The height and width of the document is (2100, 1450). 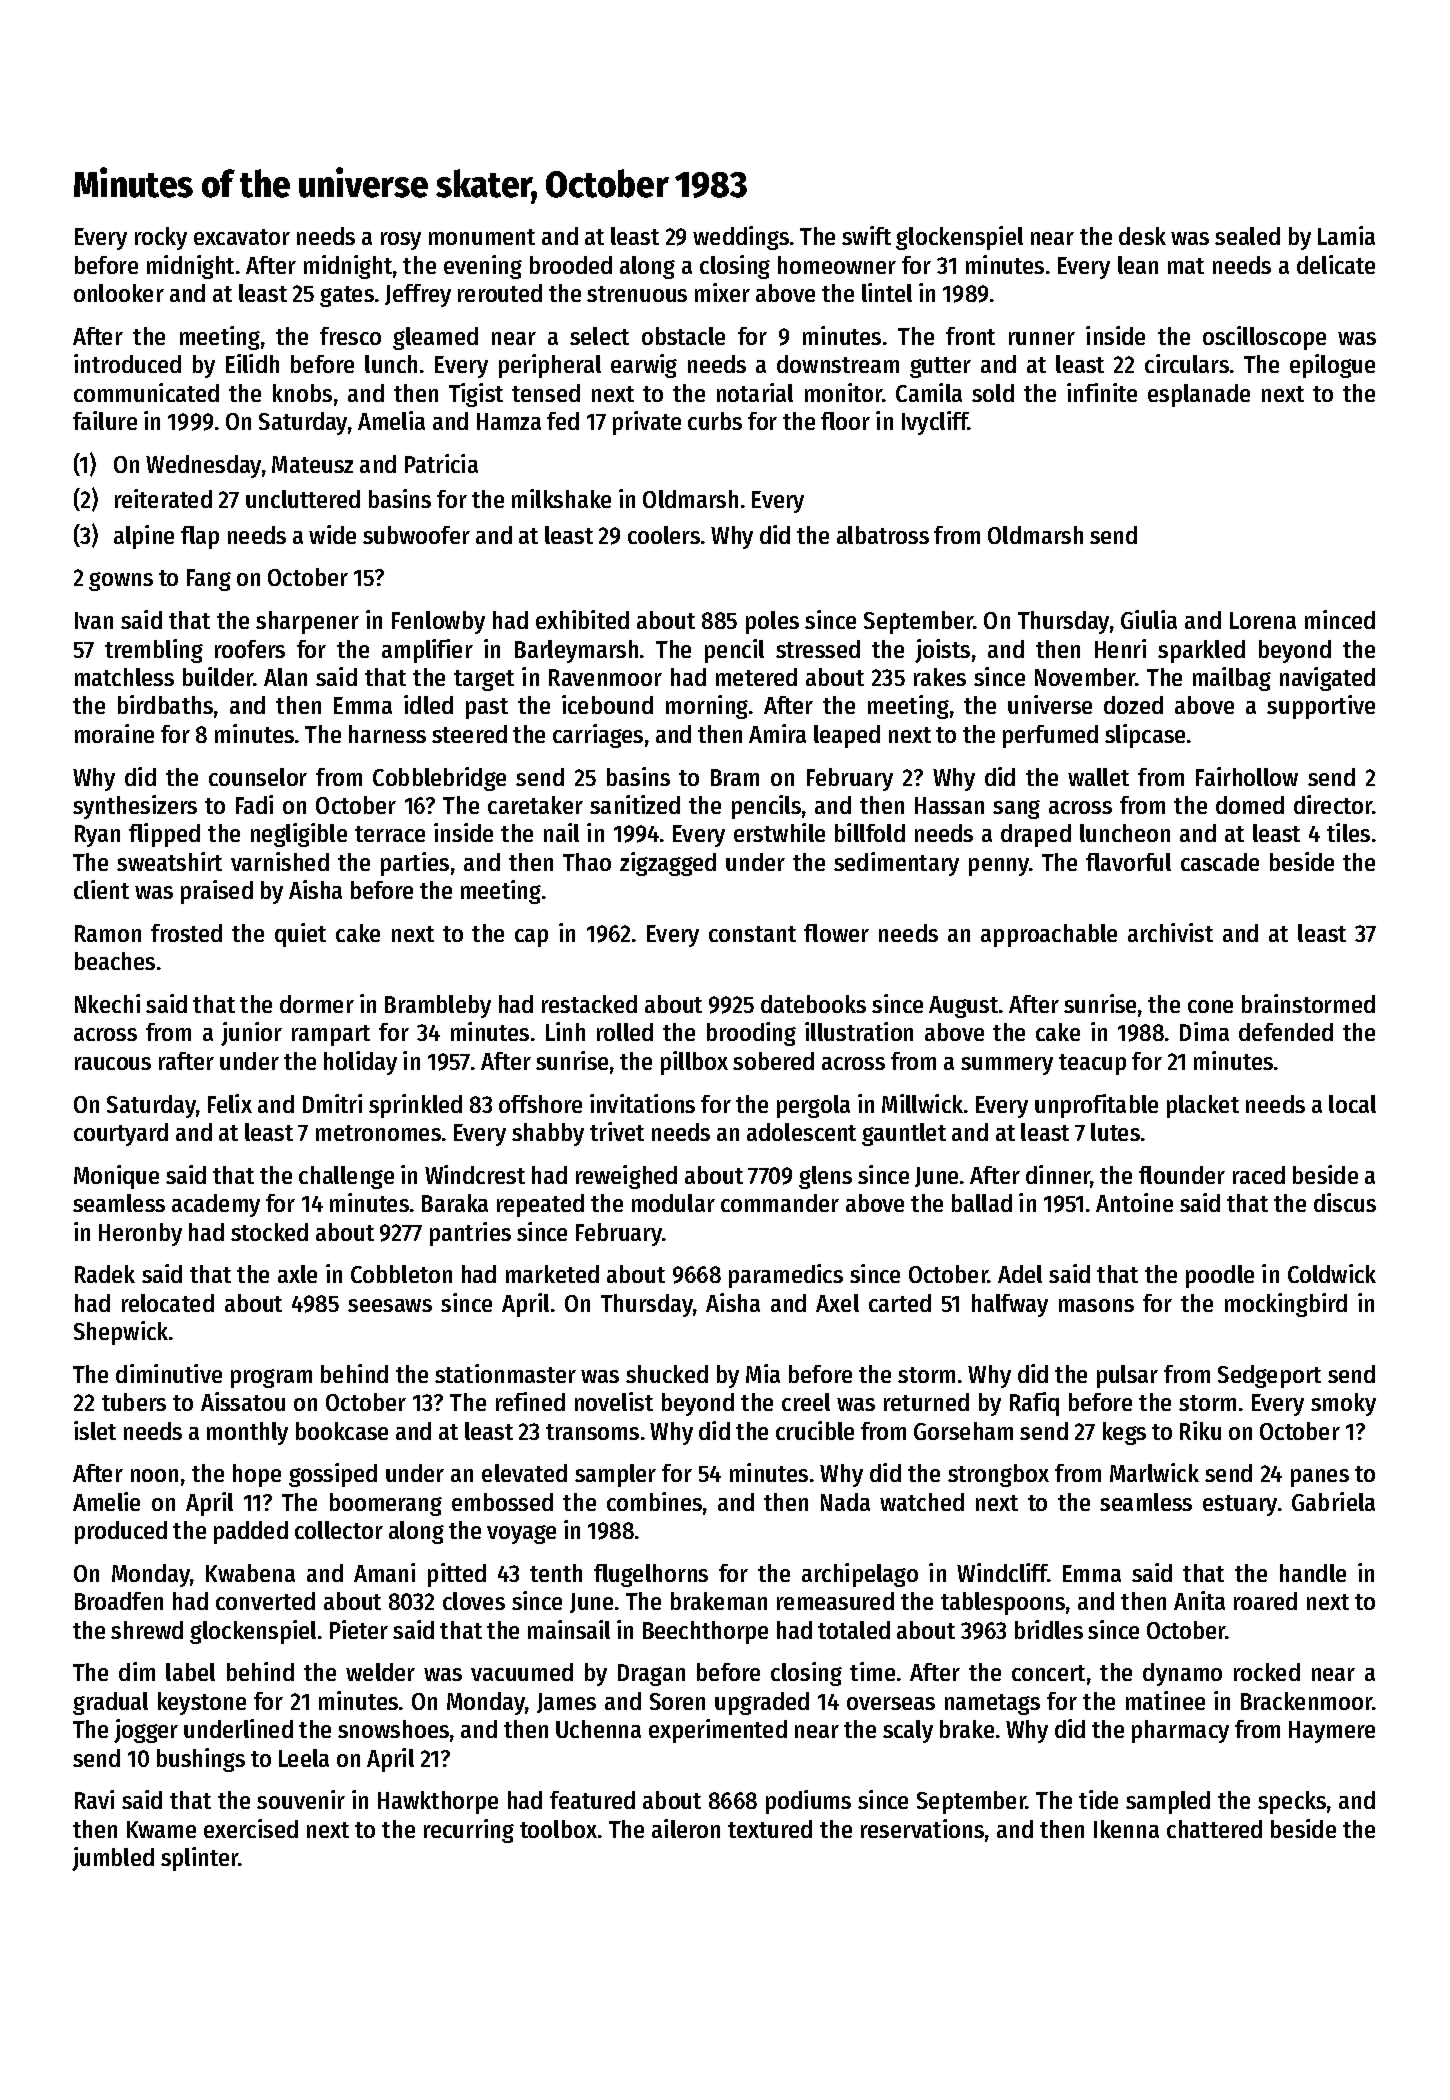 What do you see at coordinates (722, 292) in the document?
I see `mixer` at bounding box center [722, 292].
